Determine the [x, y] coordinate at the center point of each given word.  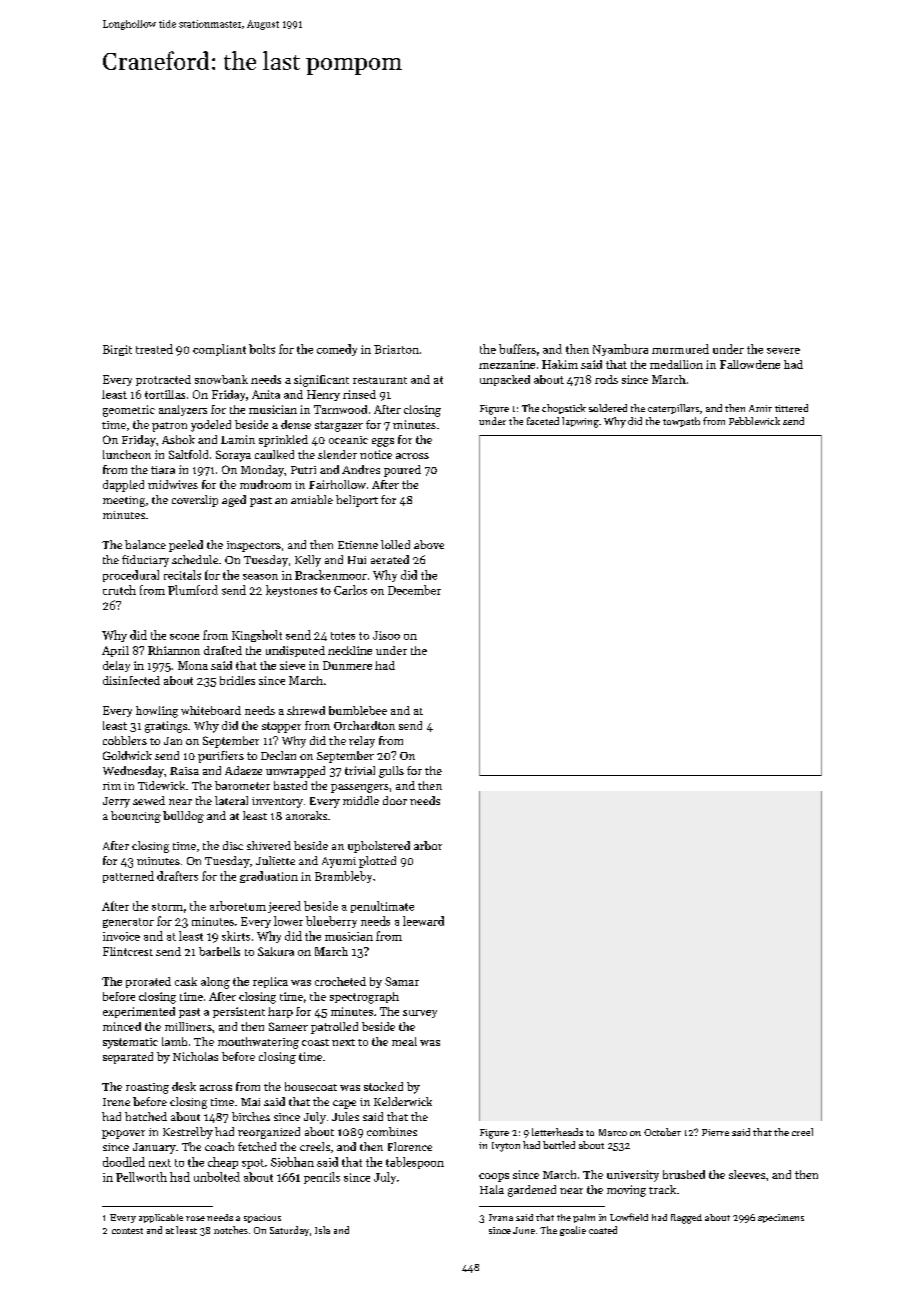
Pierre [715, 1132]
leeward [423, 921]
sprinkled [283, 441]
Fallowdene [750, 364]
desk [184, 1086]
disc [233, 845]
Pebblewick [754, 421]
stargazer [339, 426]
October [662, 1132]
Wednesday [133, 772]
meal [404, 1041]
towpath [681, 422]
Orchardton [364, 725]
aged [234, 501]
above [429, 544]
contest [127, 1231]
